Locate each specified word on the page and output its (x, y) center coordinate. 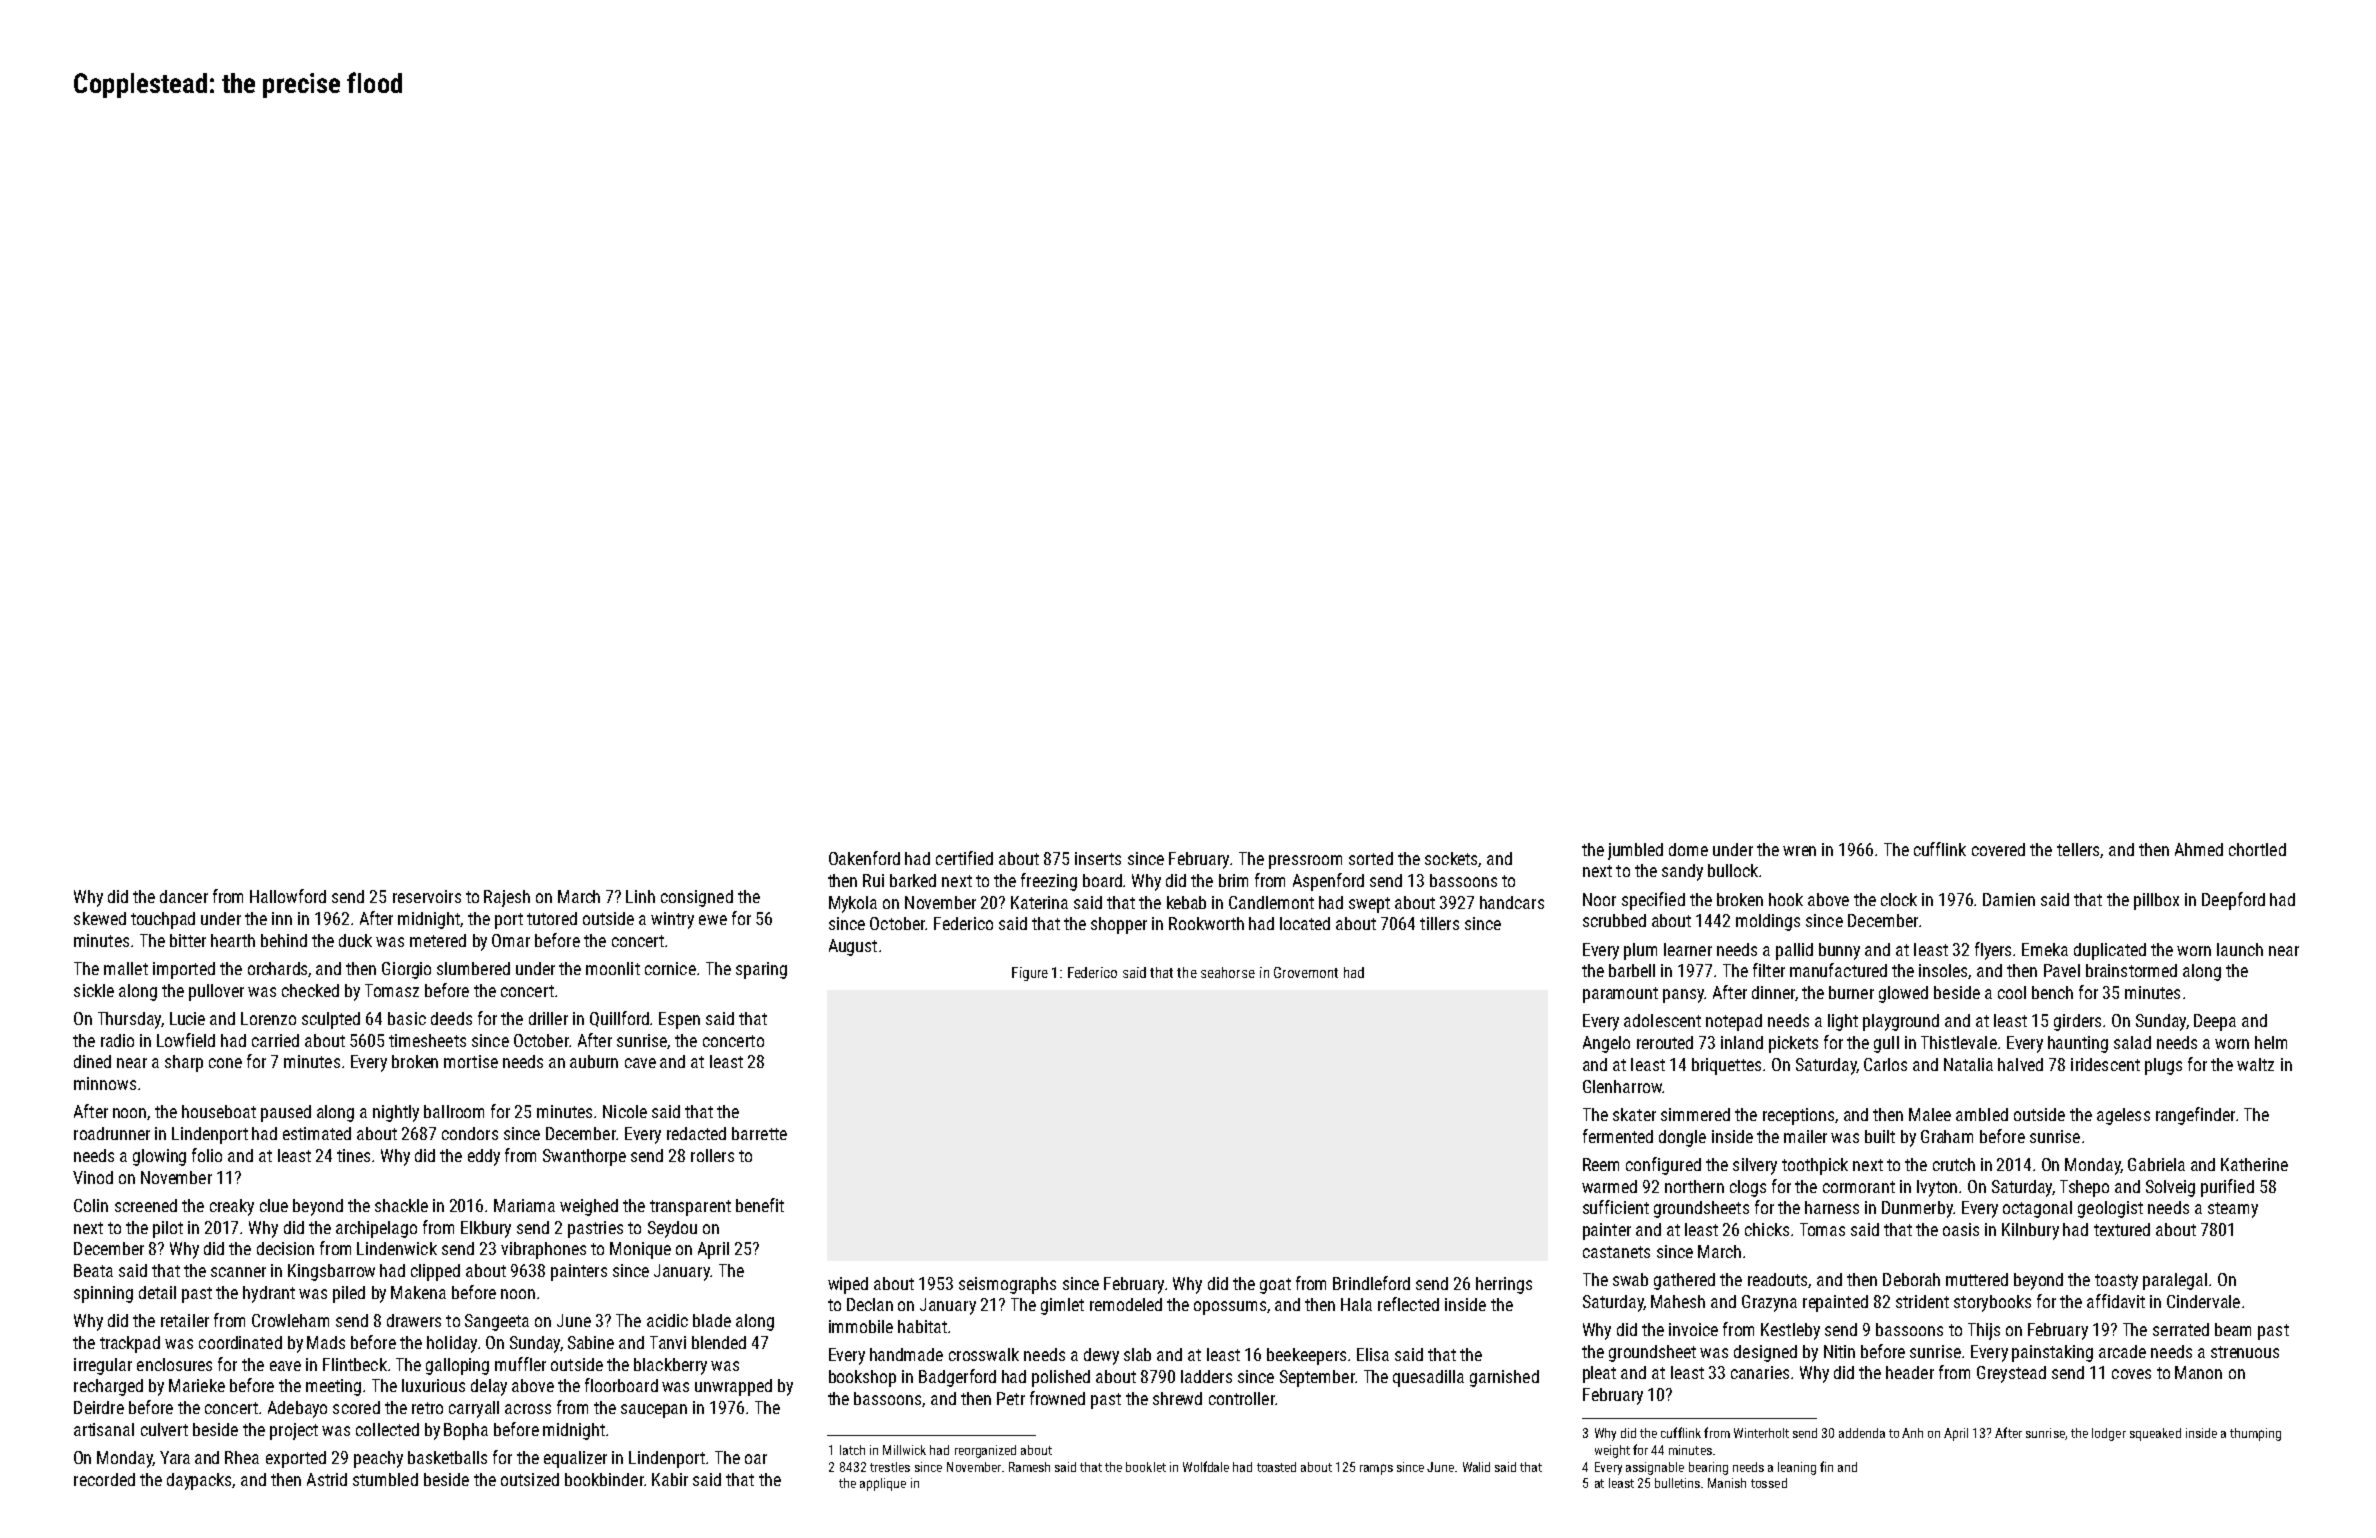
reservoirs (427, 896)
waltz (2255, 1064)
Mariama (524, 1205)
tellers (2079, 850)
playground (1901, 1022)
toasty (2116, 1282)
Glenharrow (1622, 1086)
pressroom (1305, 862)
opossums (1230, 1308)
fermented (1618, 1136)
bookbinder (604, 1479)
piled (349, 1294)
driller (548, 1018)
